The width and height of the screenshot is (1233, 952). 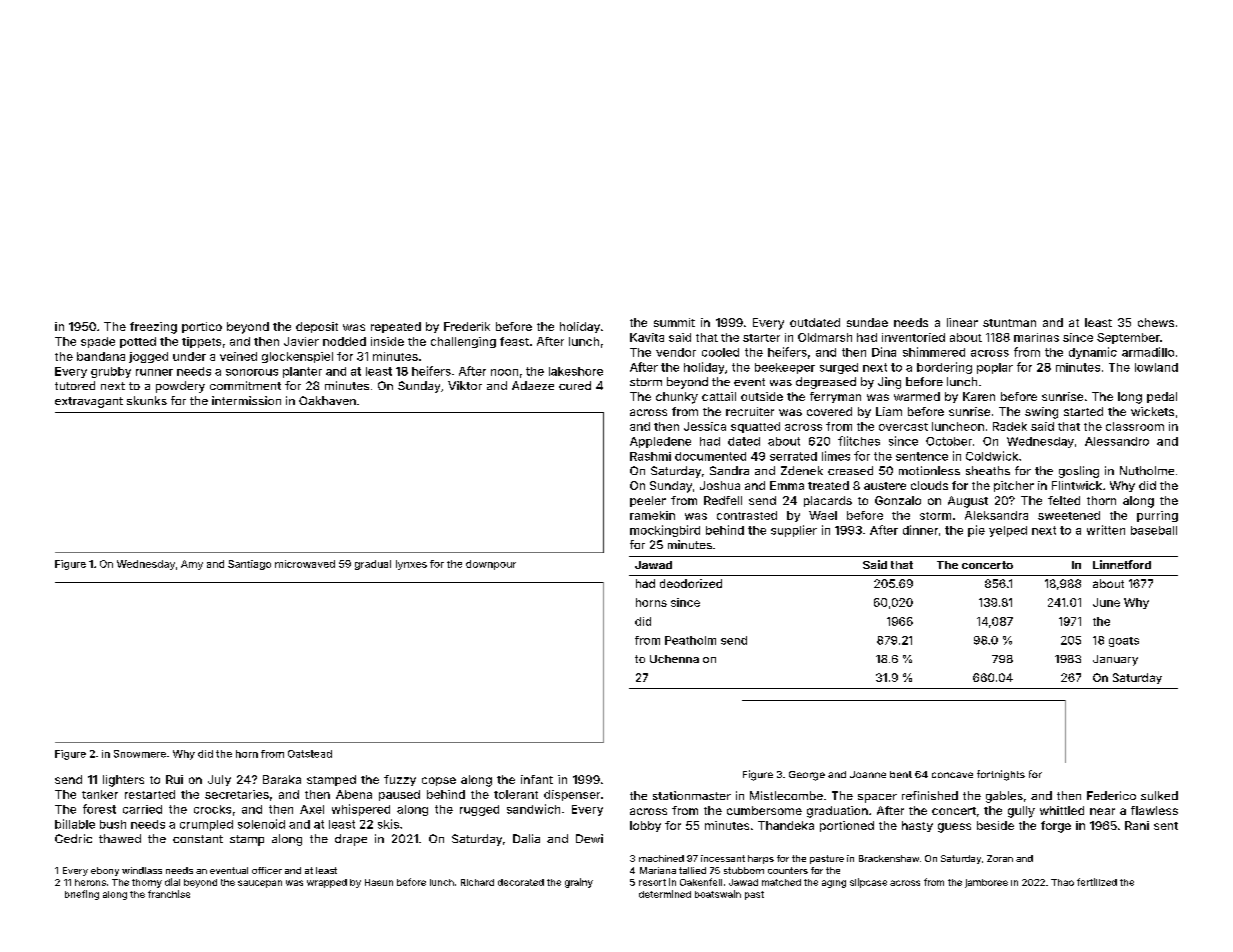 I want to click on intermission, so click(x=246, y=400).
